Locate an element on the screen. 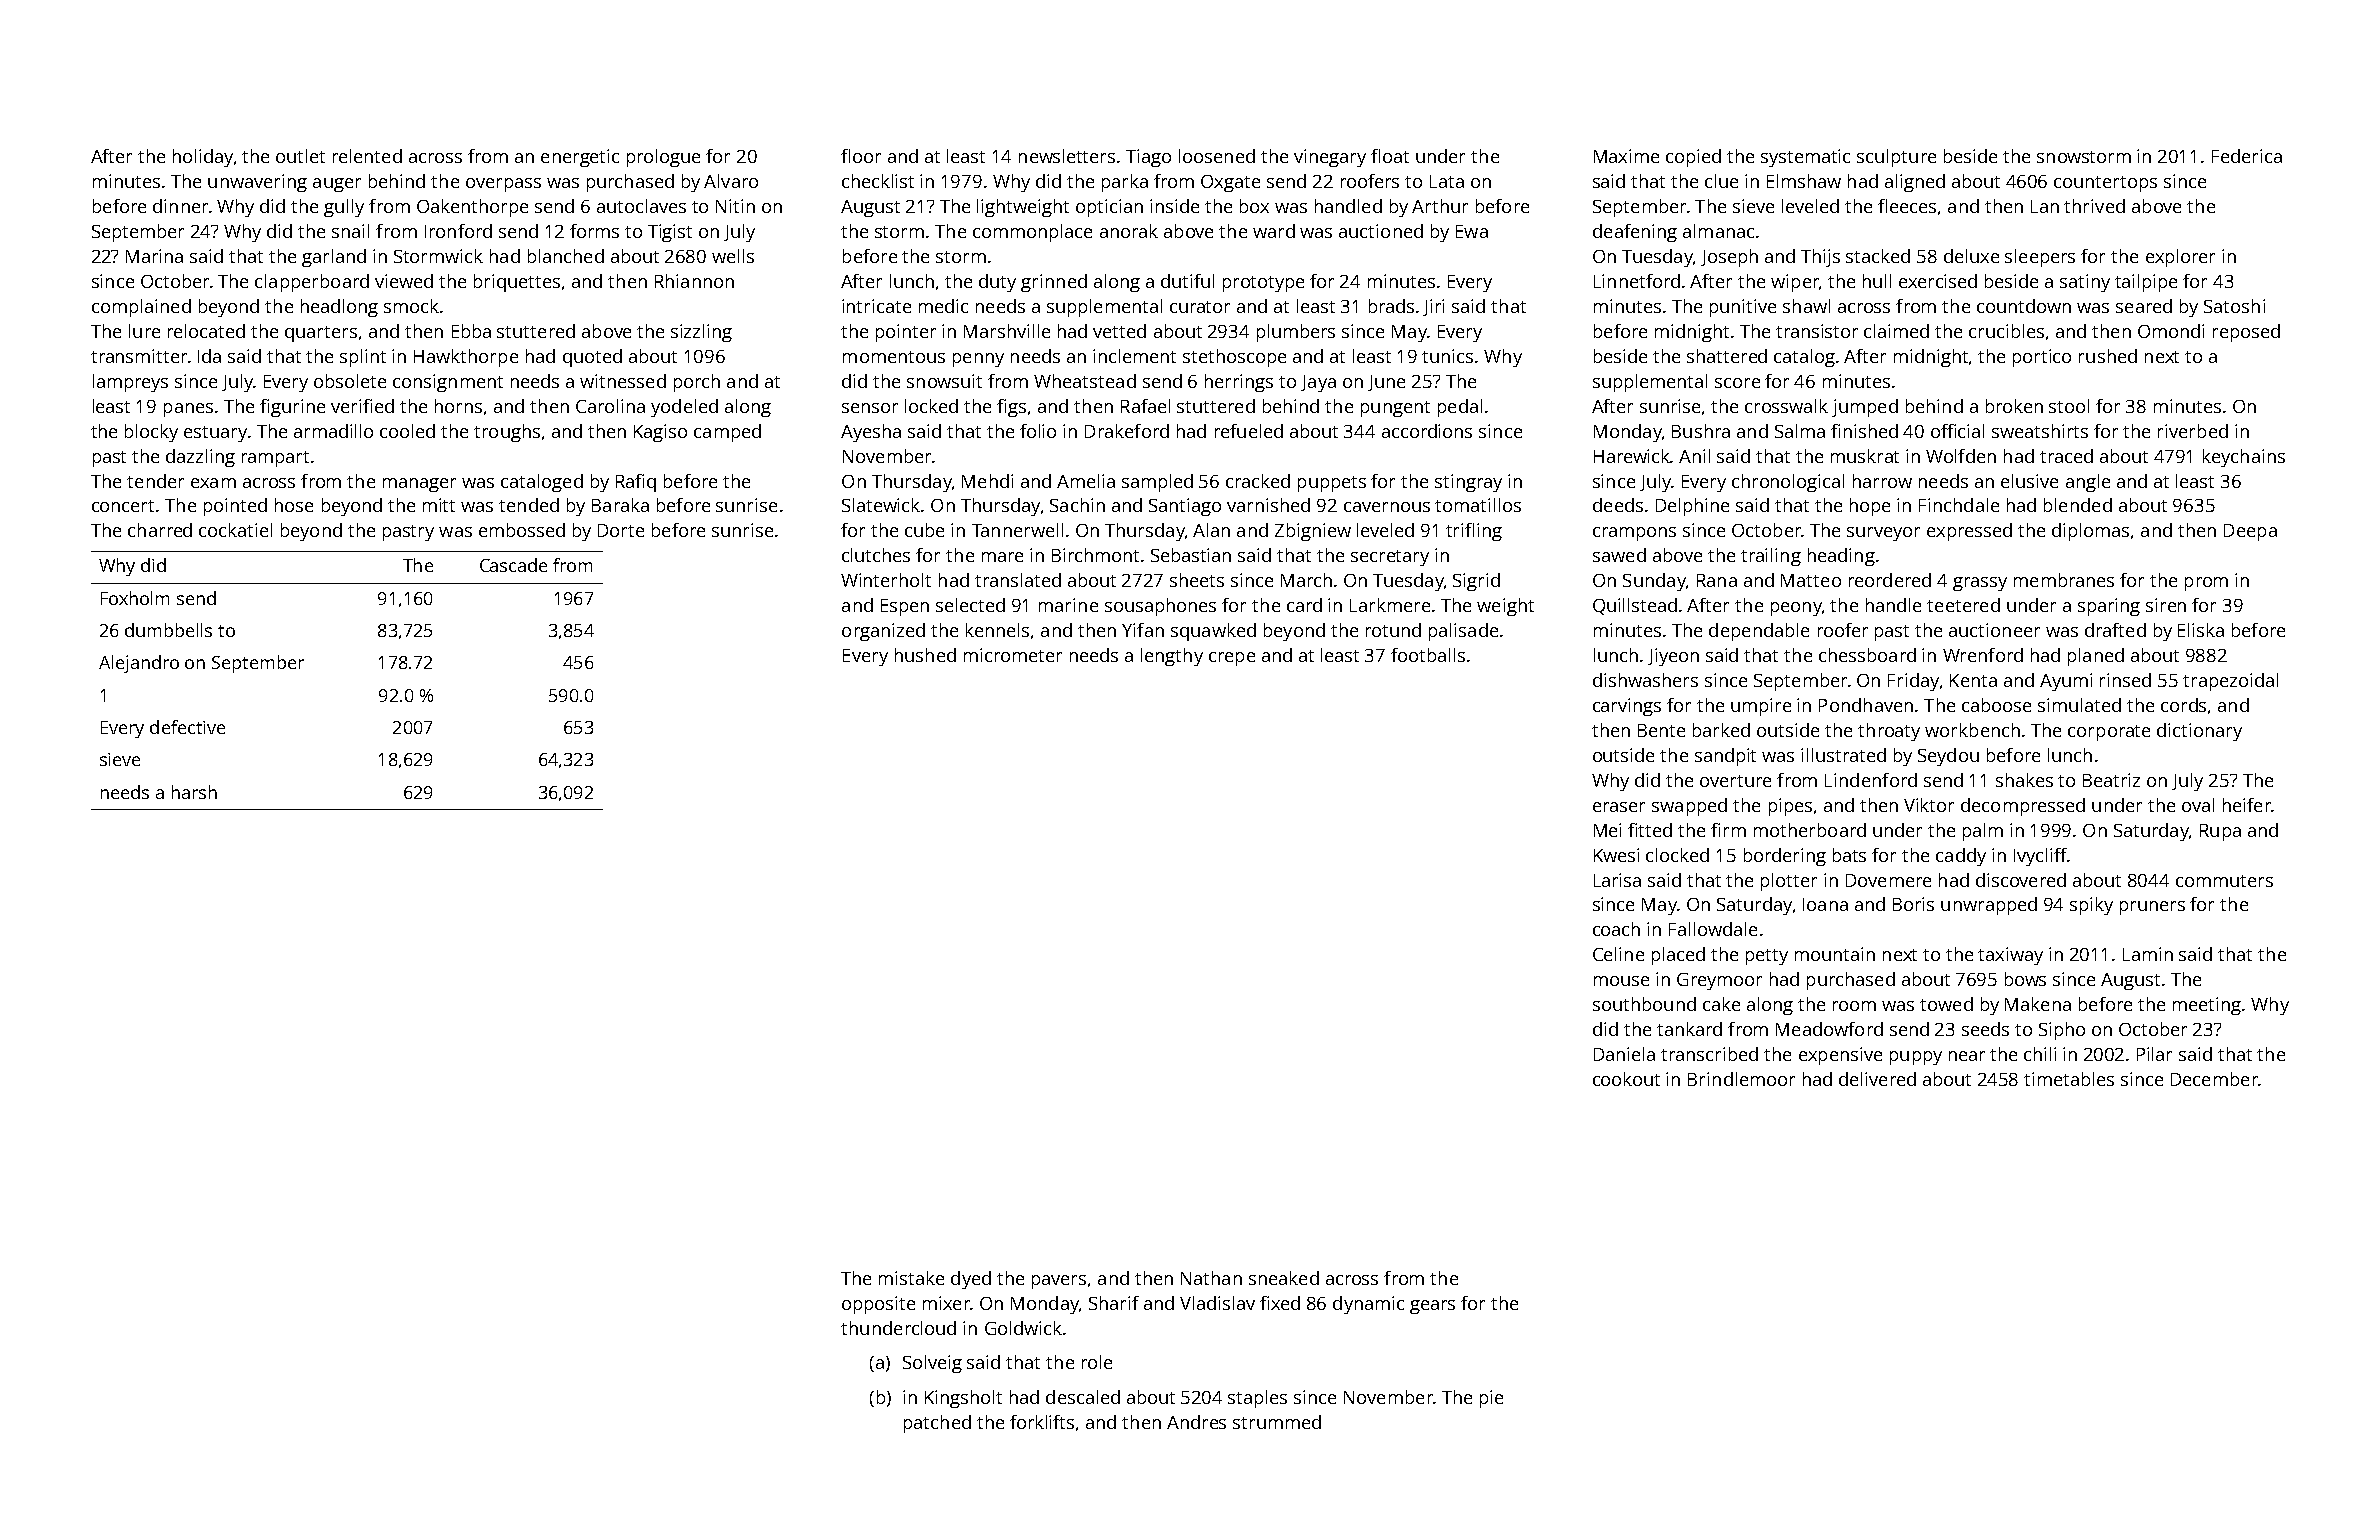 The width and height of the screenshot is (2380, 1540). claimed is located at coordinates (1896, 331).
